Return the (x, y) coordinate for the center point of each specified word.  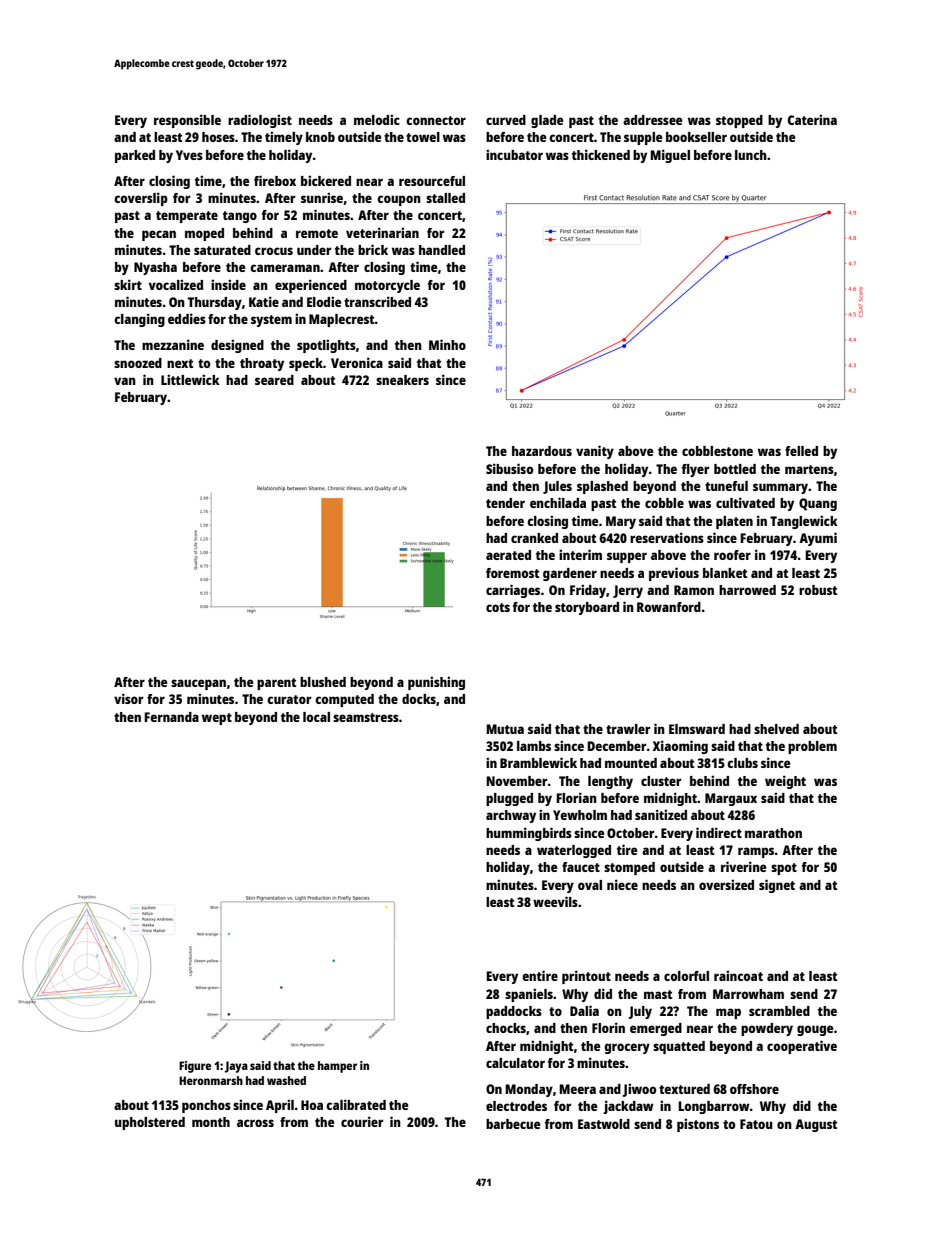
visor (128, 698)
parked (135, 156)
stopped (739, 121)
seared (274, 380)
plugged (509, 799)
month (211, 1122)
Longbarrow (714, 1107)
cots (498, 607)
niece (622, 884)
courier (362, 1121)
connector (436, 120)
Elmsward (697, 729)
